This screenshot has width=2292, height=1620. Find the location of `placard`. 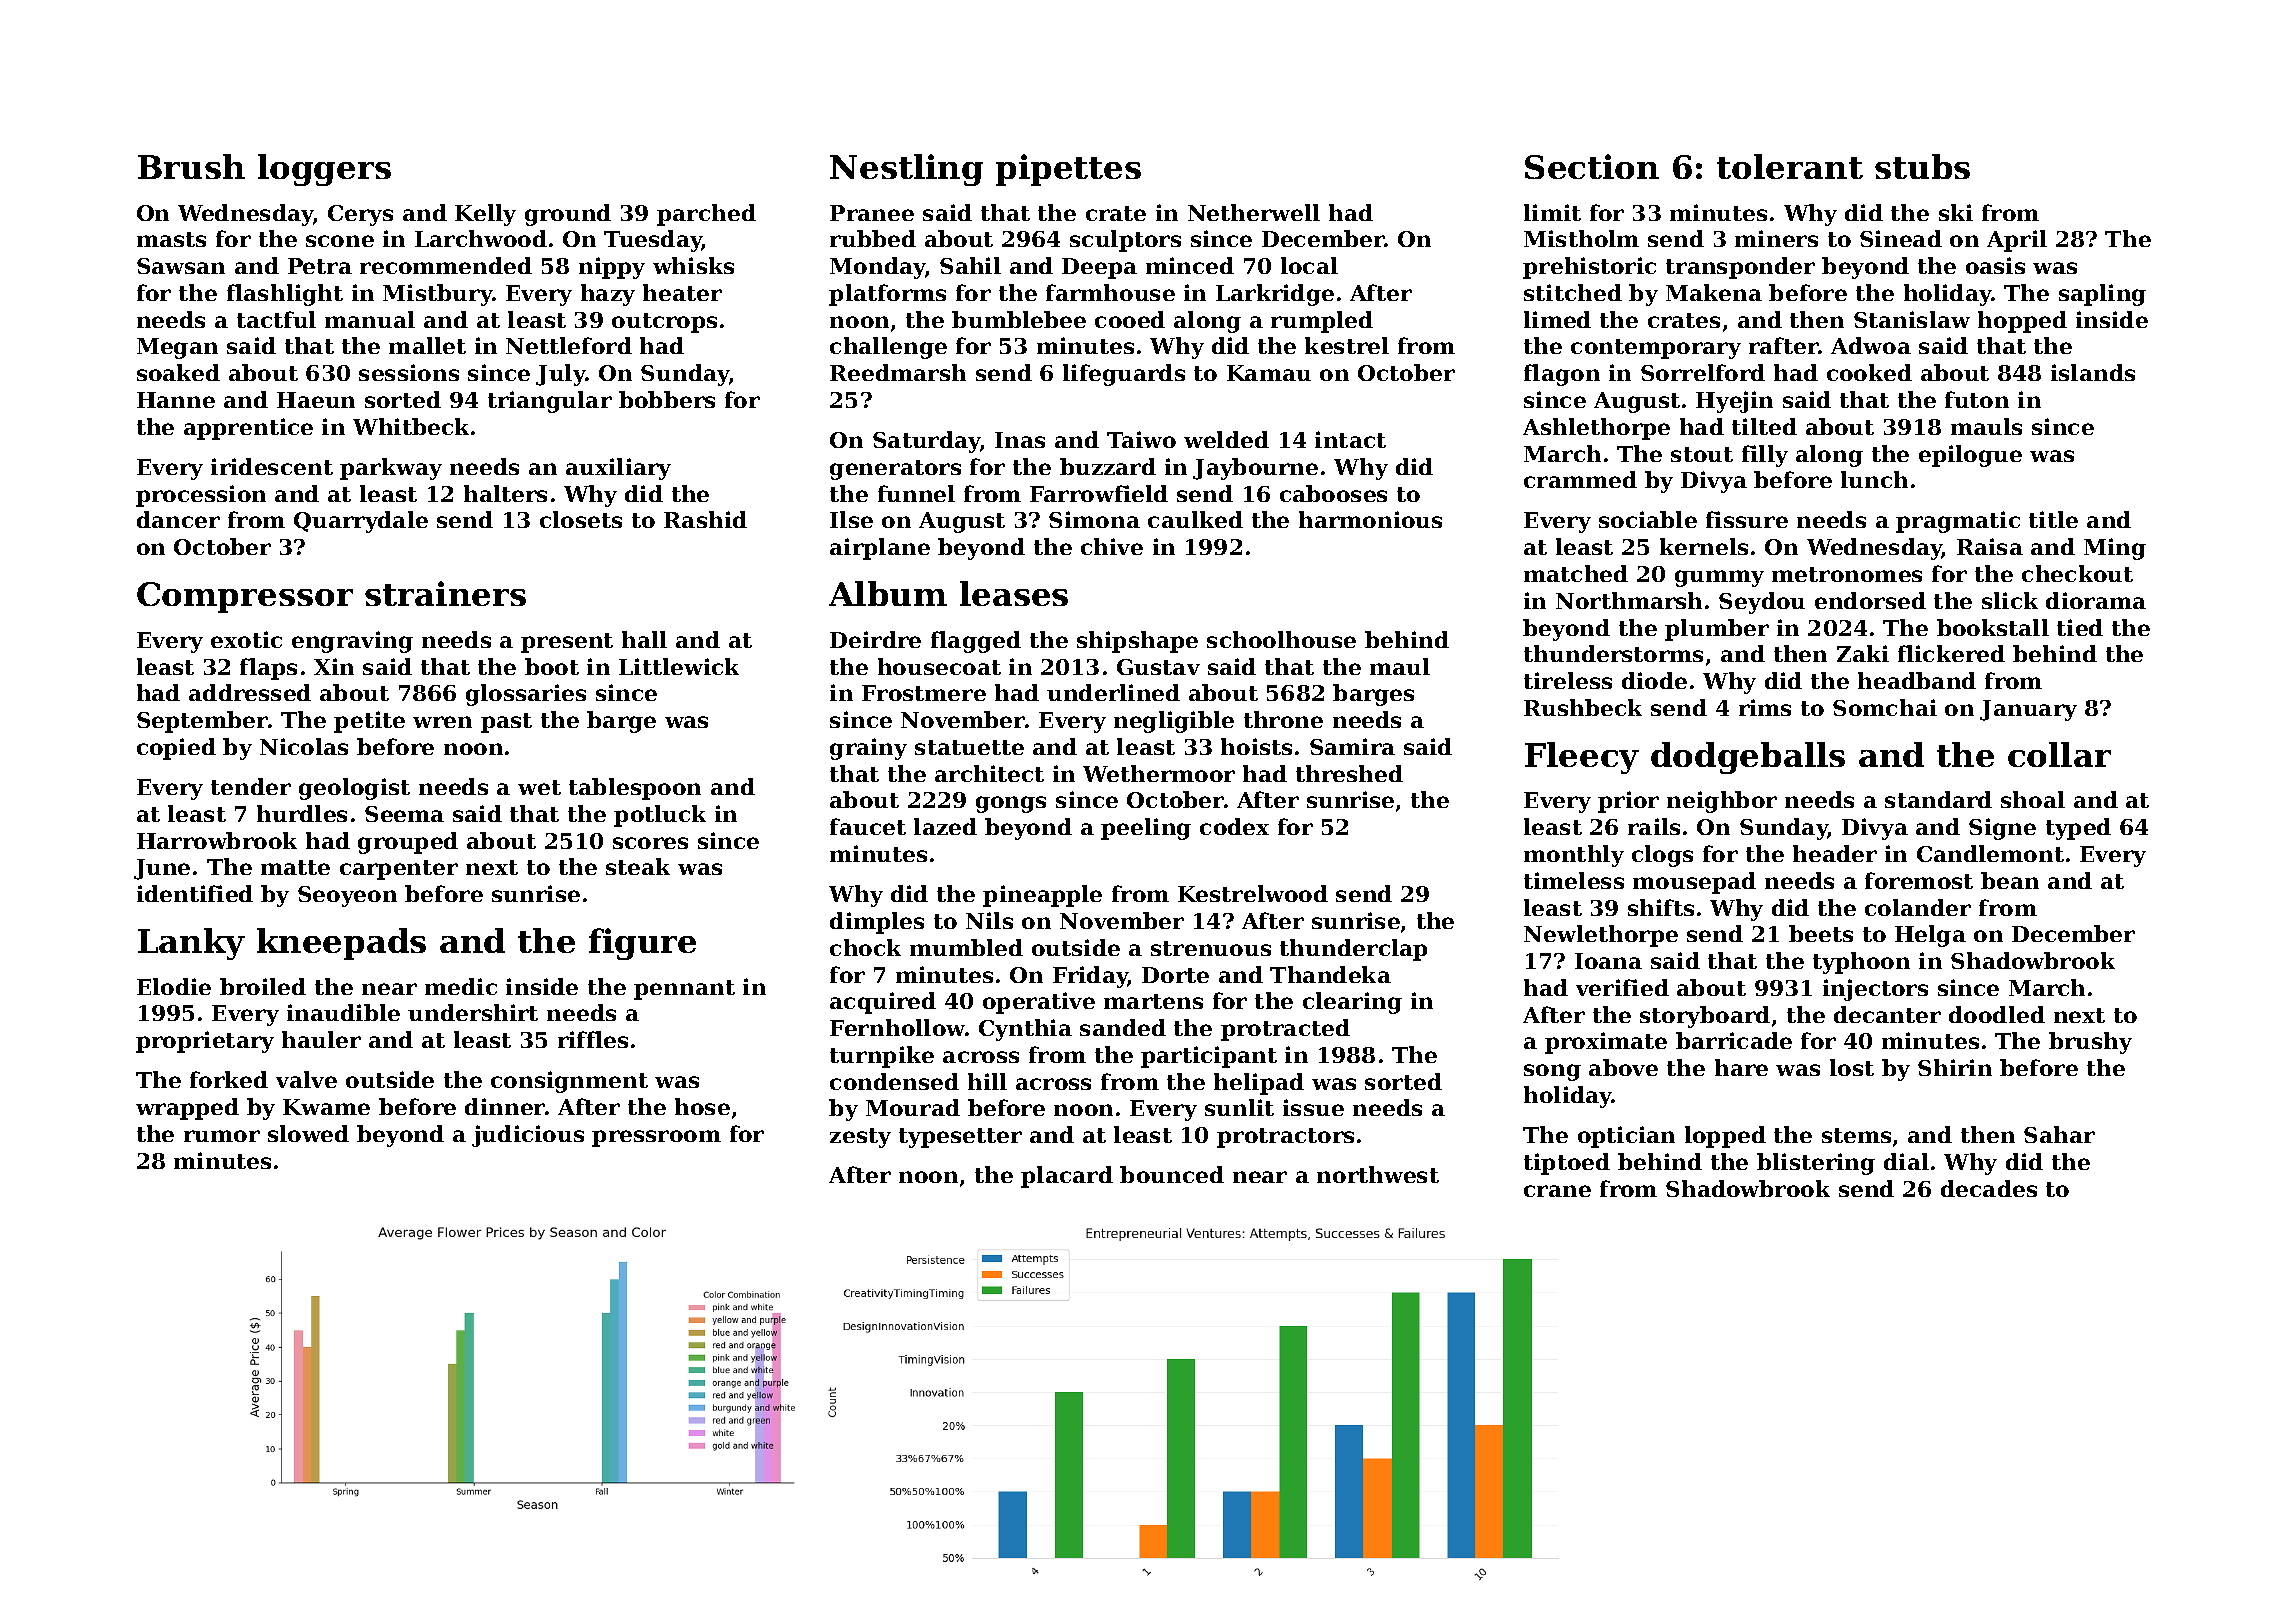

placard is located at coordinates (1067, 1177).
